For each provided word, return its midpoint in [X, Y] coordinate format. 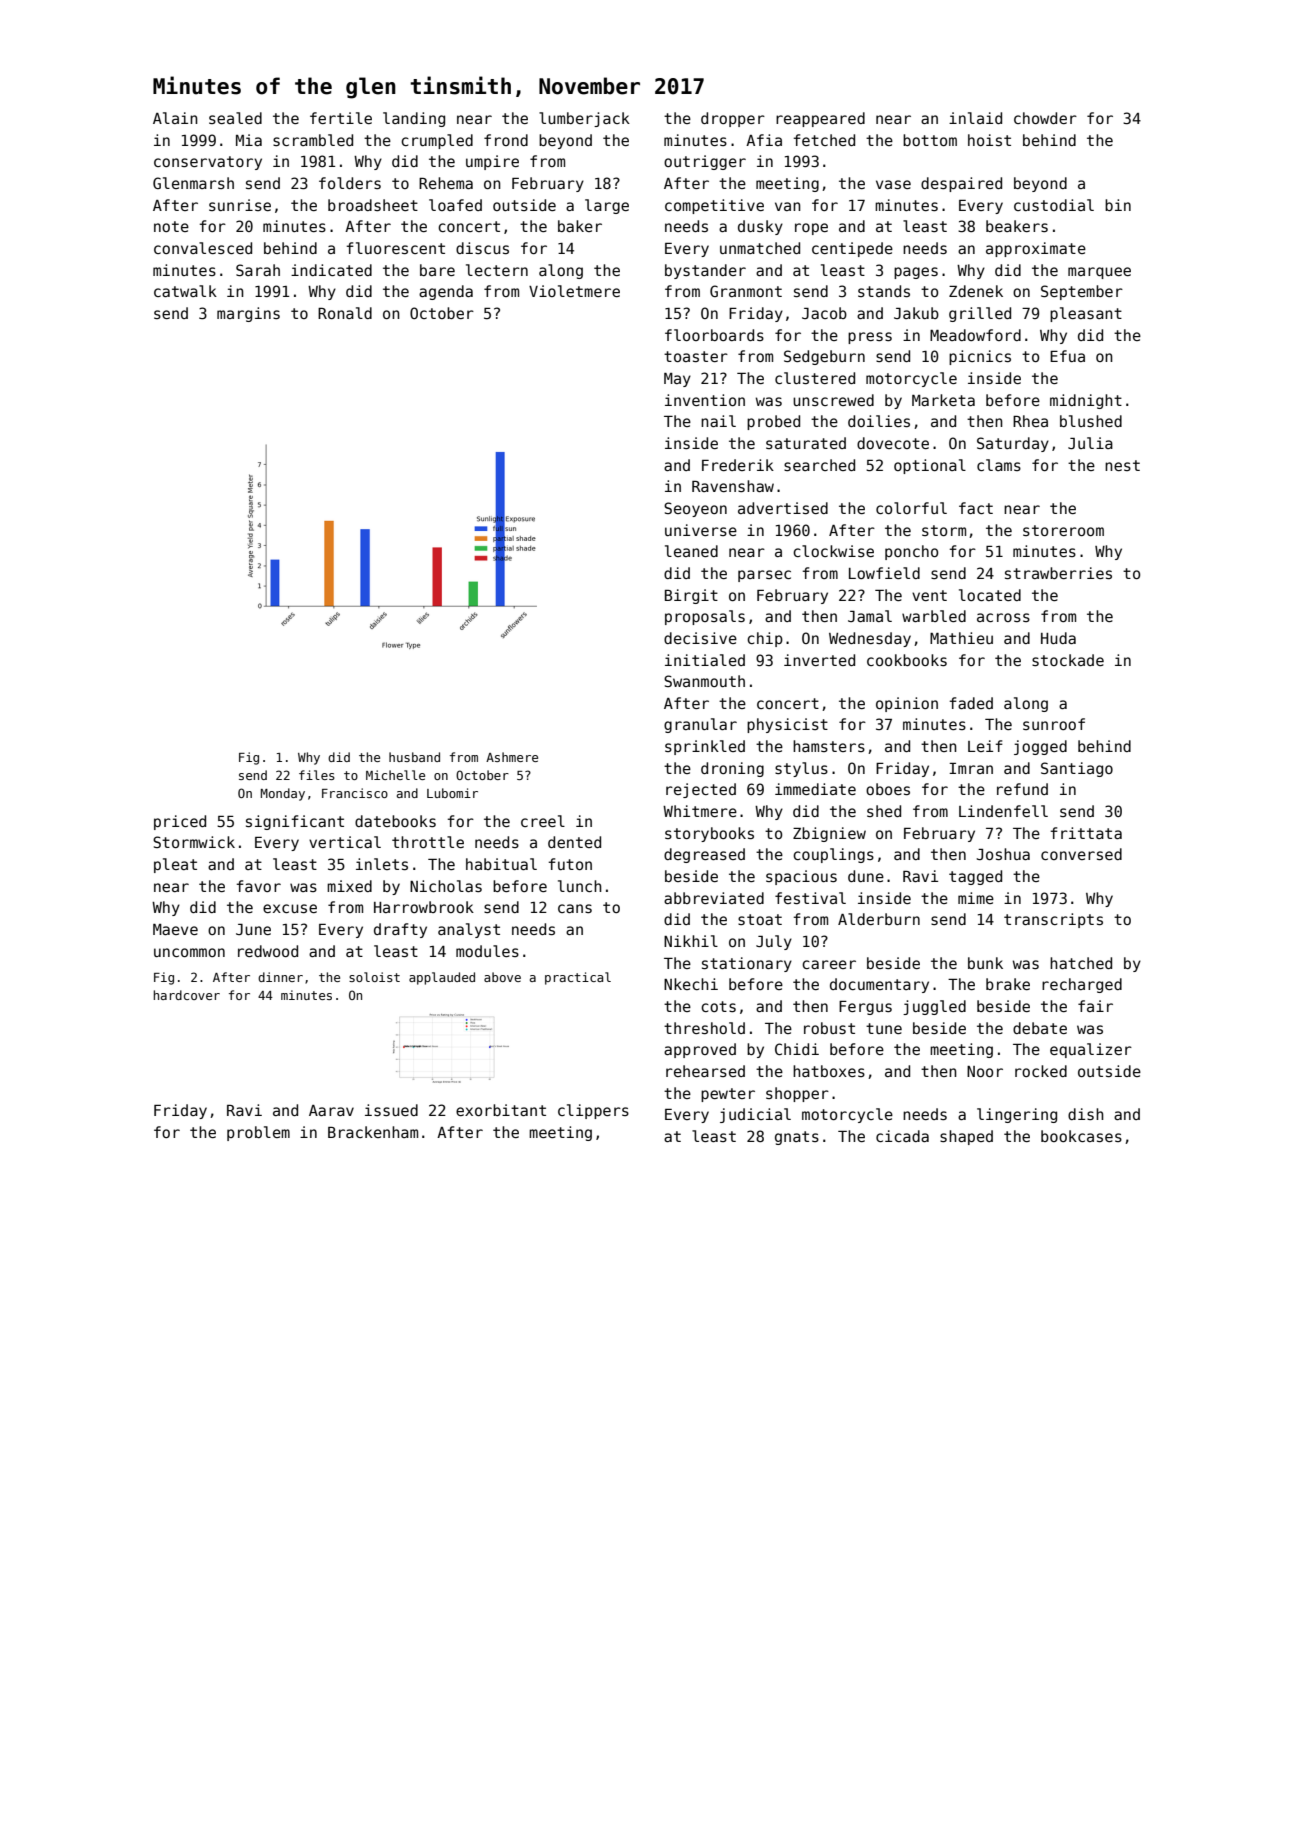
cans [575, 908]
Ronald [345, 313]
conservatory [208, 163]
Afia [764, 140]
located [990, 595]
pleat [175, 865]
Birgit [691, 596]
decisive [700, 638]
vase [893, 184]
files [317, 775]
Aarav [331, 1110]
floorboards [714, 335]
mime [976, 898]
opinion [907, 704]
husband [414, 757]
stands [884, 291]
